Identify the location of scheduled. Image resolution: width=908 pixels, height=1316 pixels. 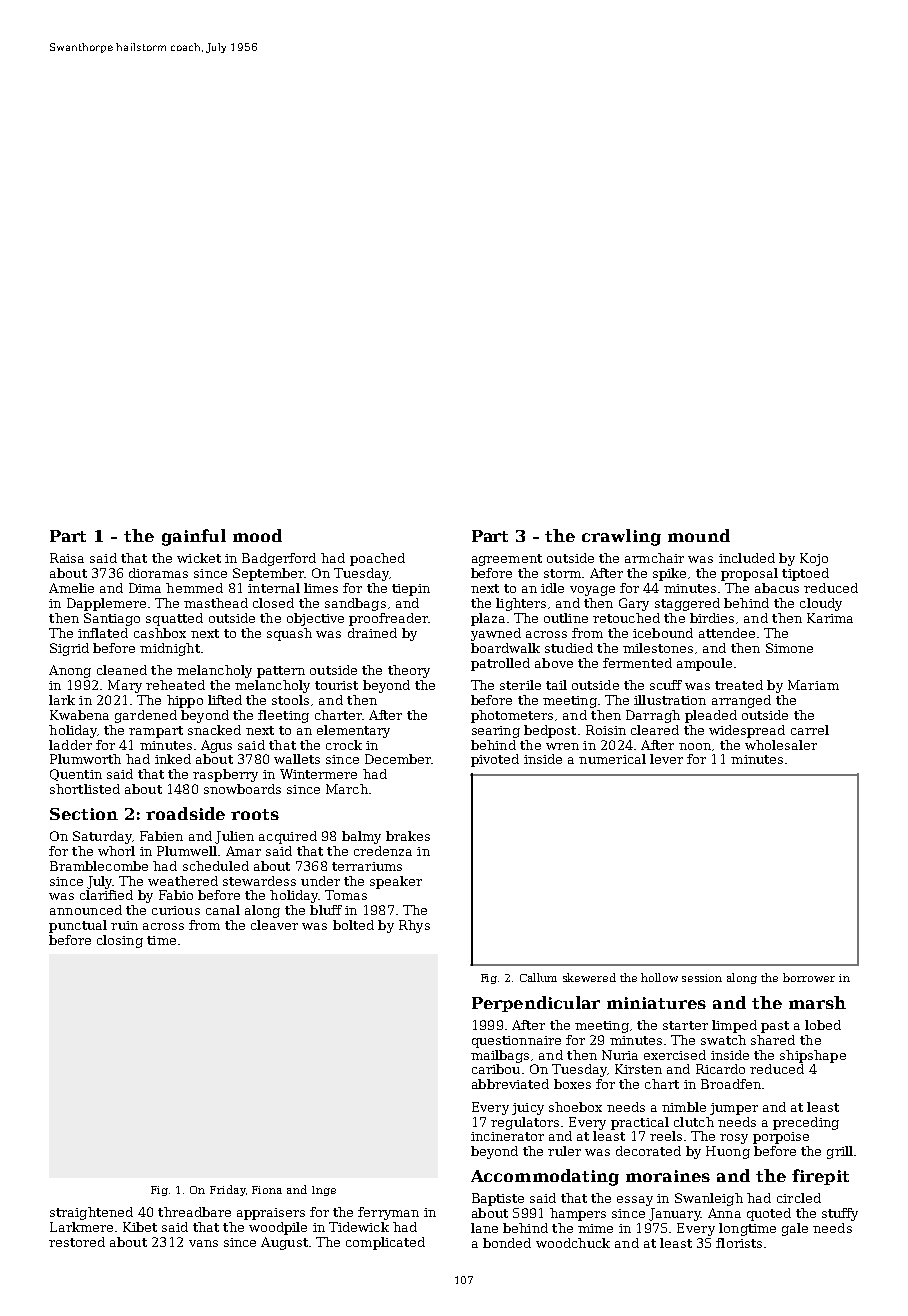
(216, 866).
